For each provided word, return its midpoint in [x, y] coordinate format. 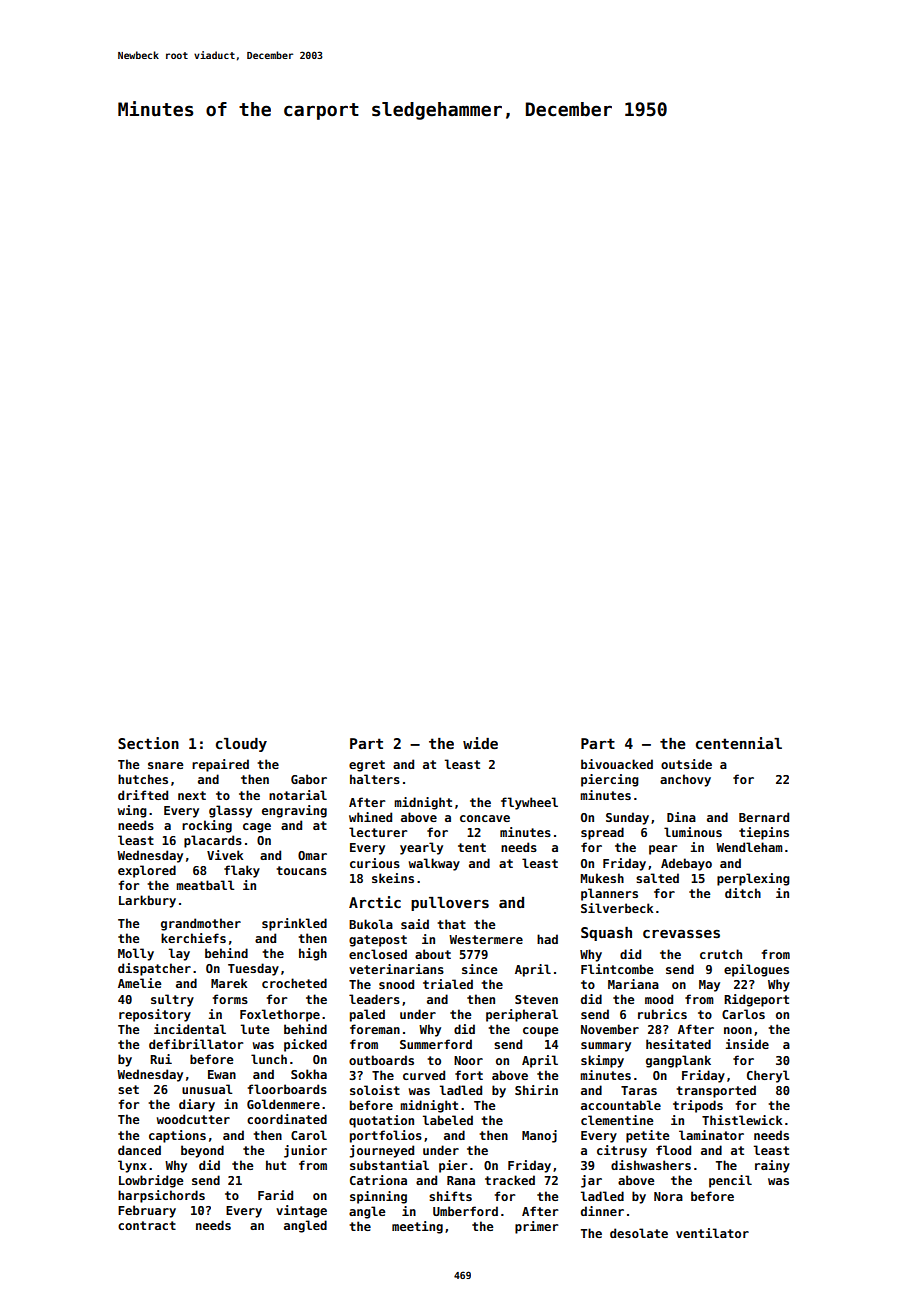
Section [148, 743]
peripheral [522, 1015]
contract [147, 1225]
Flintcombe [617, 969]
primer [536, 1227]
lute [255, 1029]
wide [480, 743]
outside [686, 764]
